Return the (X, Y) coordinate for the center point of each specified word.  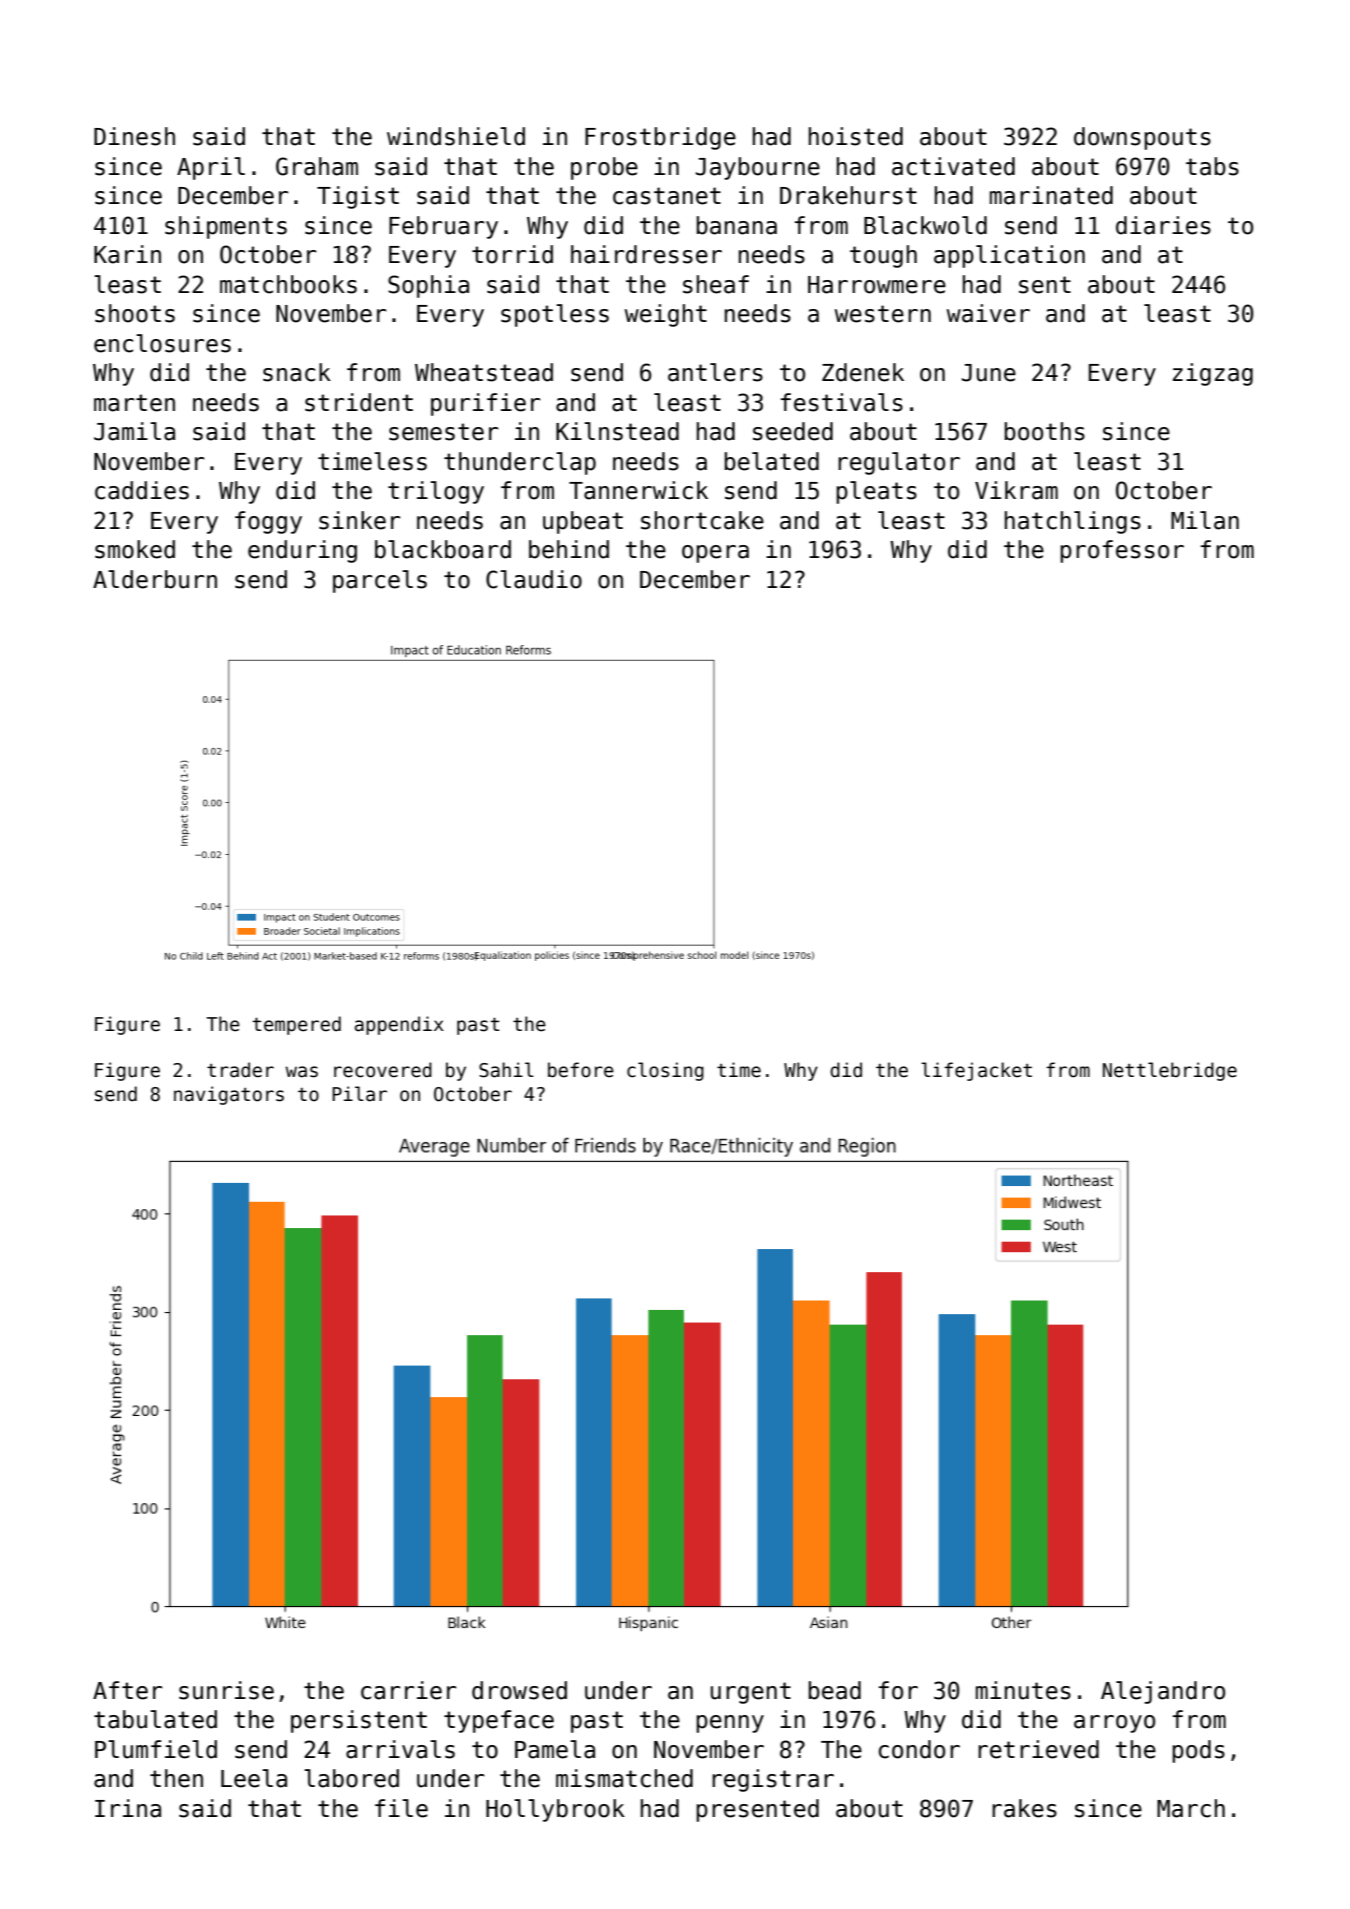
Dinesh (134, 136)
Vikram (1016, 490)
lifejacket (976, 1071)
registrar (773, 1780)
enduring (302, 551)
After (127, 1690)
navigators (229, 1095)
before (581, 1070)
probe (604, 168)
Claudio (534, 579)
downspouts (1142, 138)
